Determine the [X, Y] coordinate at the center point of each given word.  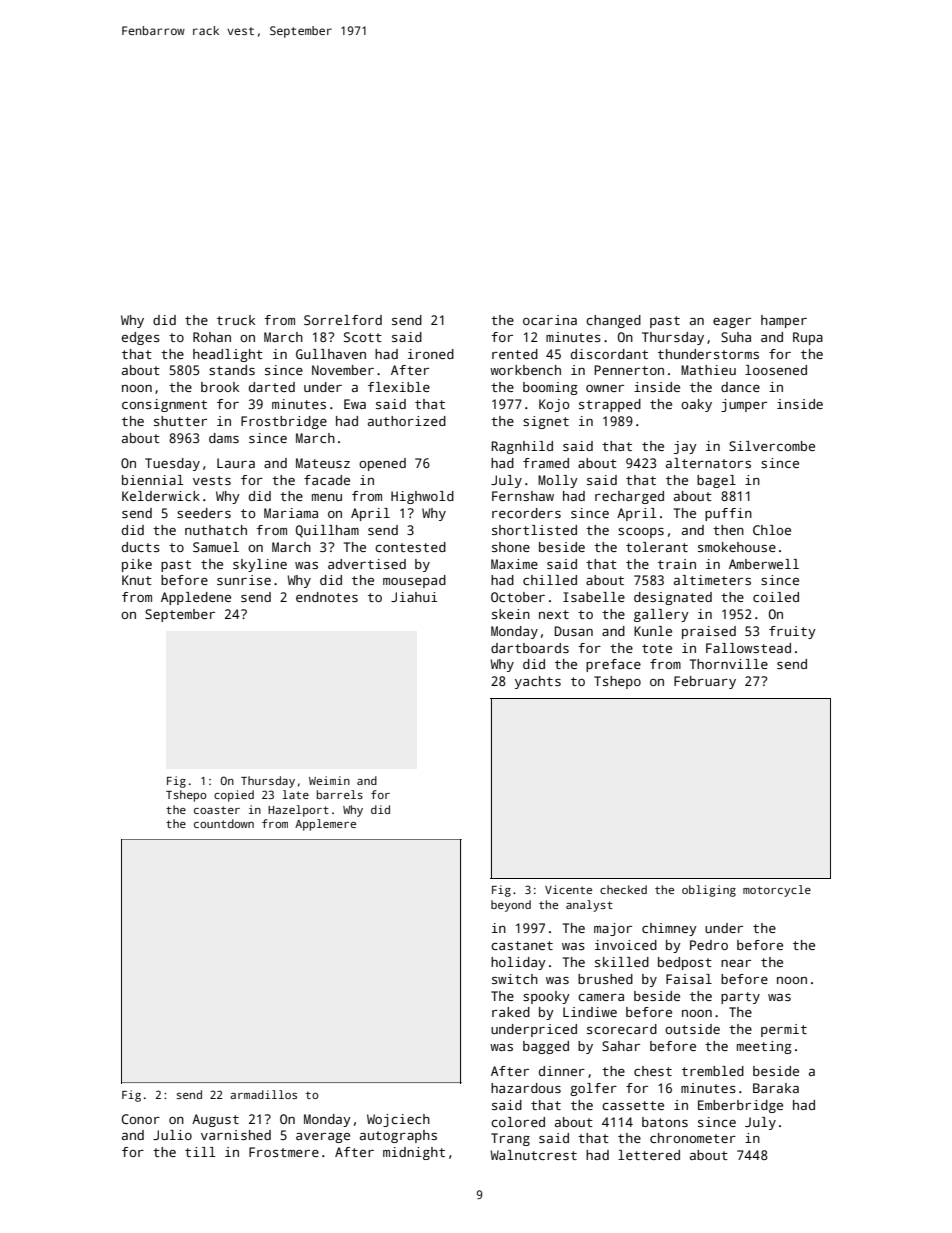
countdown [224, 823]
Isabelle [594, 597]
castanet [522, 945]
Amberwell [764, 564]
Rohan [212, 337]
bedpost [685, 963]
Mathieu [708, 370]
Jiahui [414, 597]
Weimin [329, 780]
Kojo [554, 405]
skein [511, 614]
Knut [137, 580]
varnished [236, 1135]
